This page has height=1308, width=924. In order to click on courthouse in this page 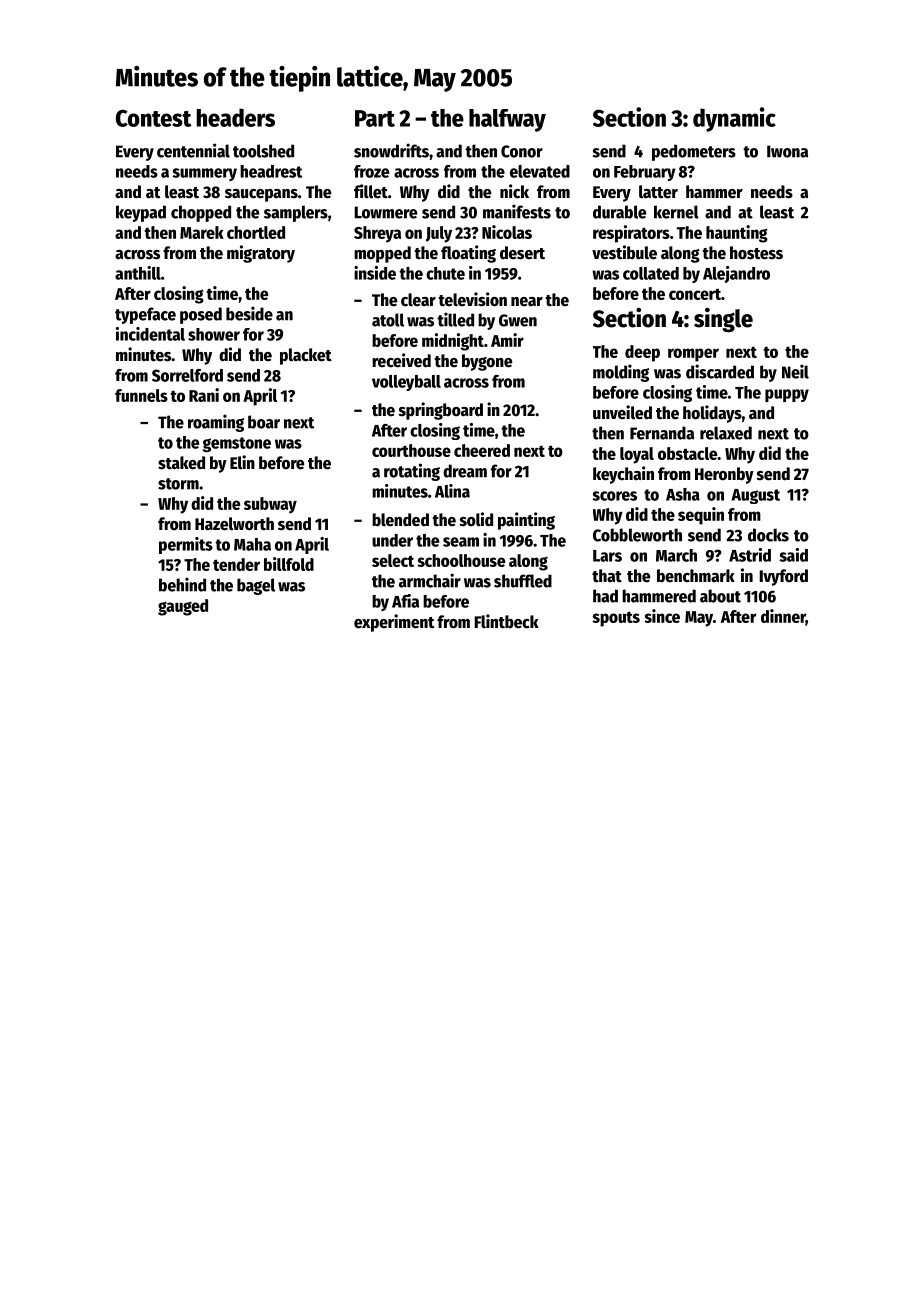, I will do `click(411, 450)`.
